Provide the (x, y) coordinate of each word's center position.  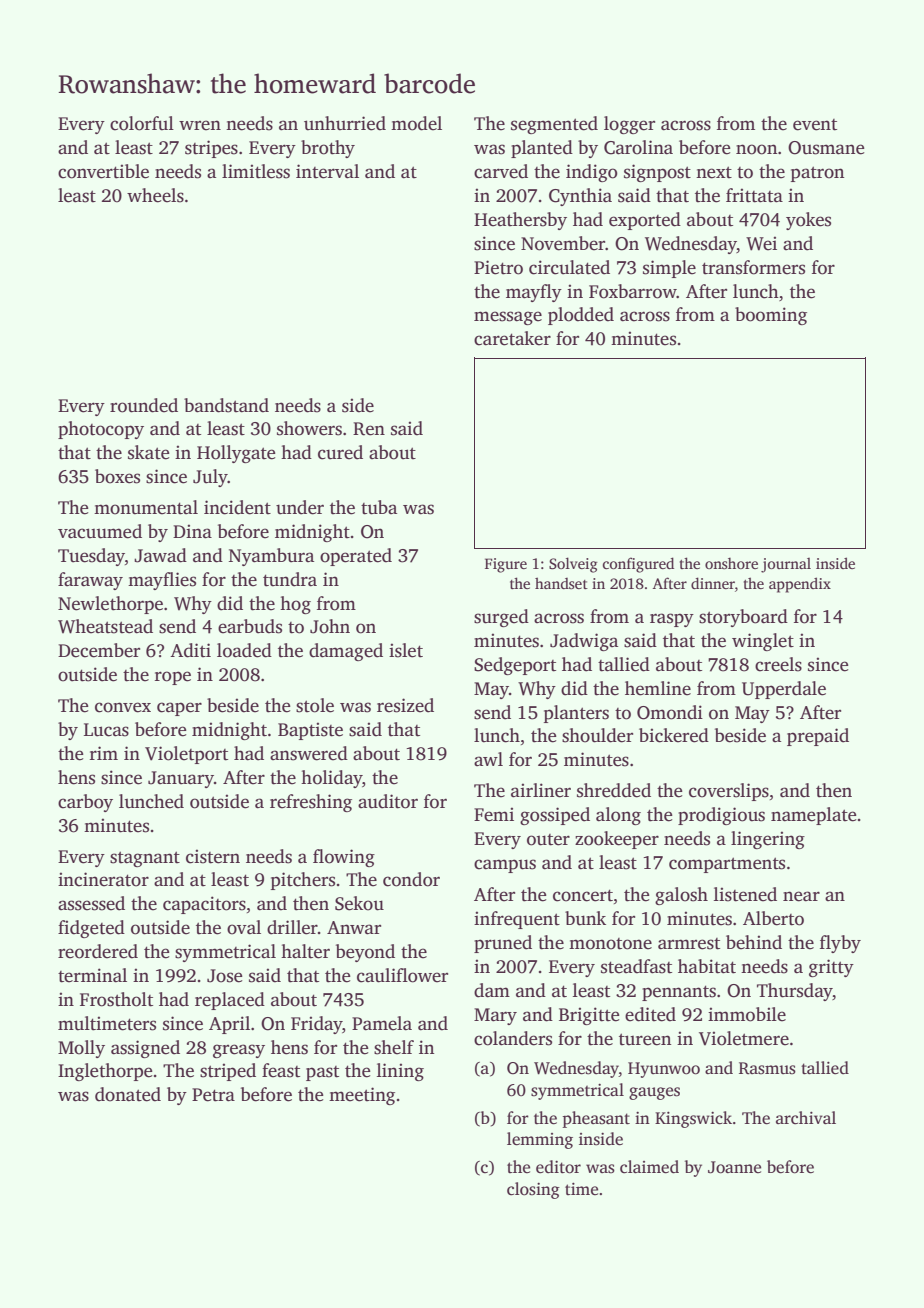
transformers (753, 267)
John (330, 626)
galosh (681, 896)
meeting (362, 1096)
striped (228, 1072)
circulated (569, 267)
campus (505, 866)
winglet (763, 642)
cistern (213, 856)
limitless (256, 171)
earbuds (250, 626)
